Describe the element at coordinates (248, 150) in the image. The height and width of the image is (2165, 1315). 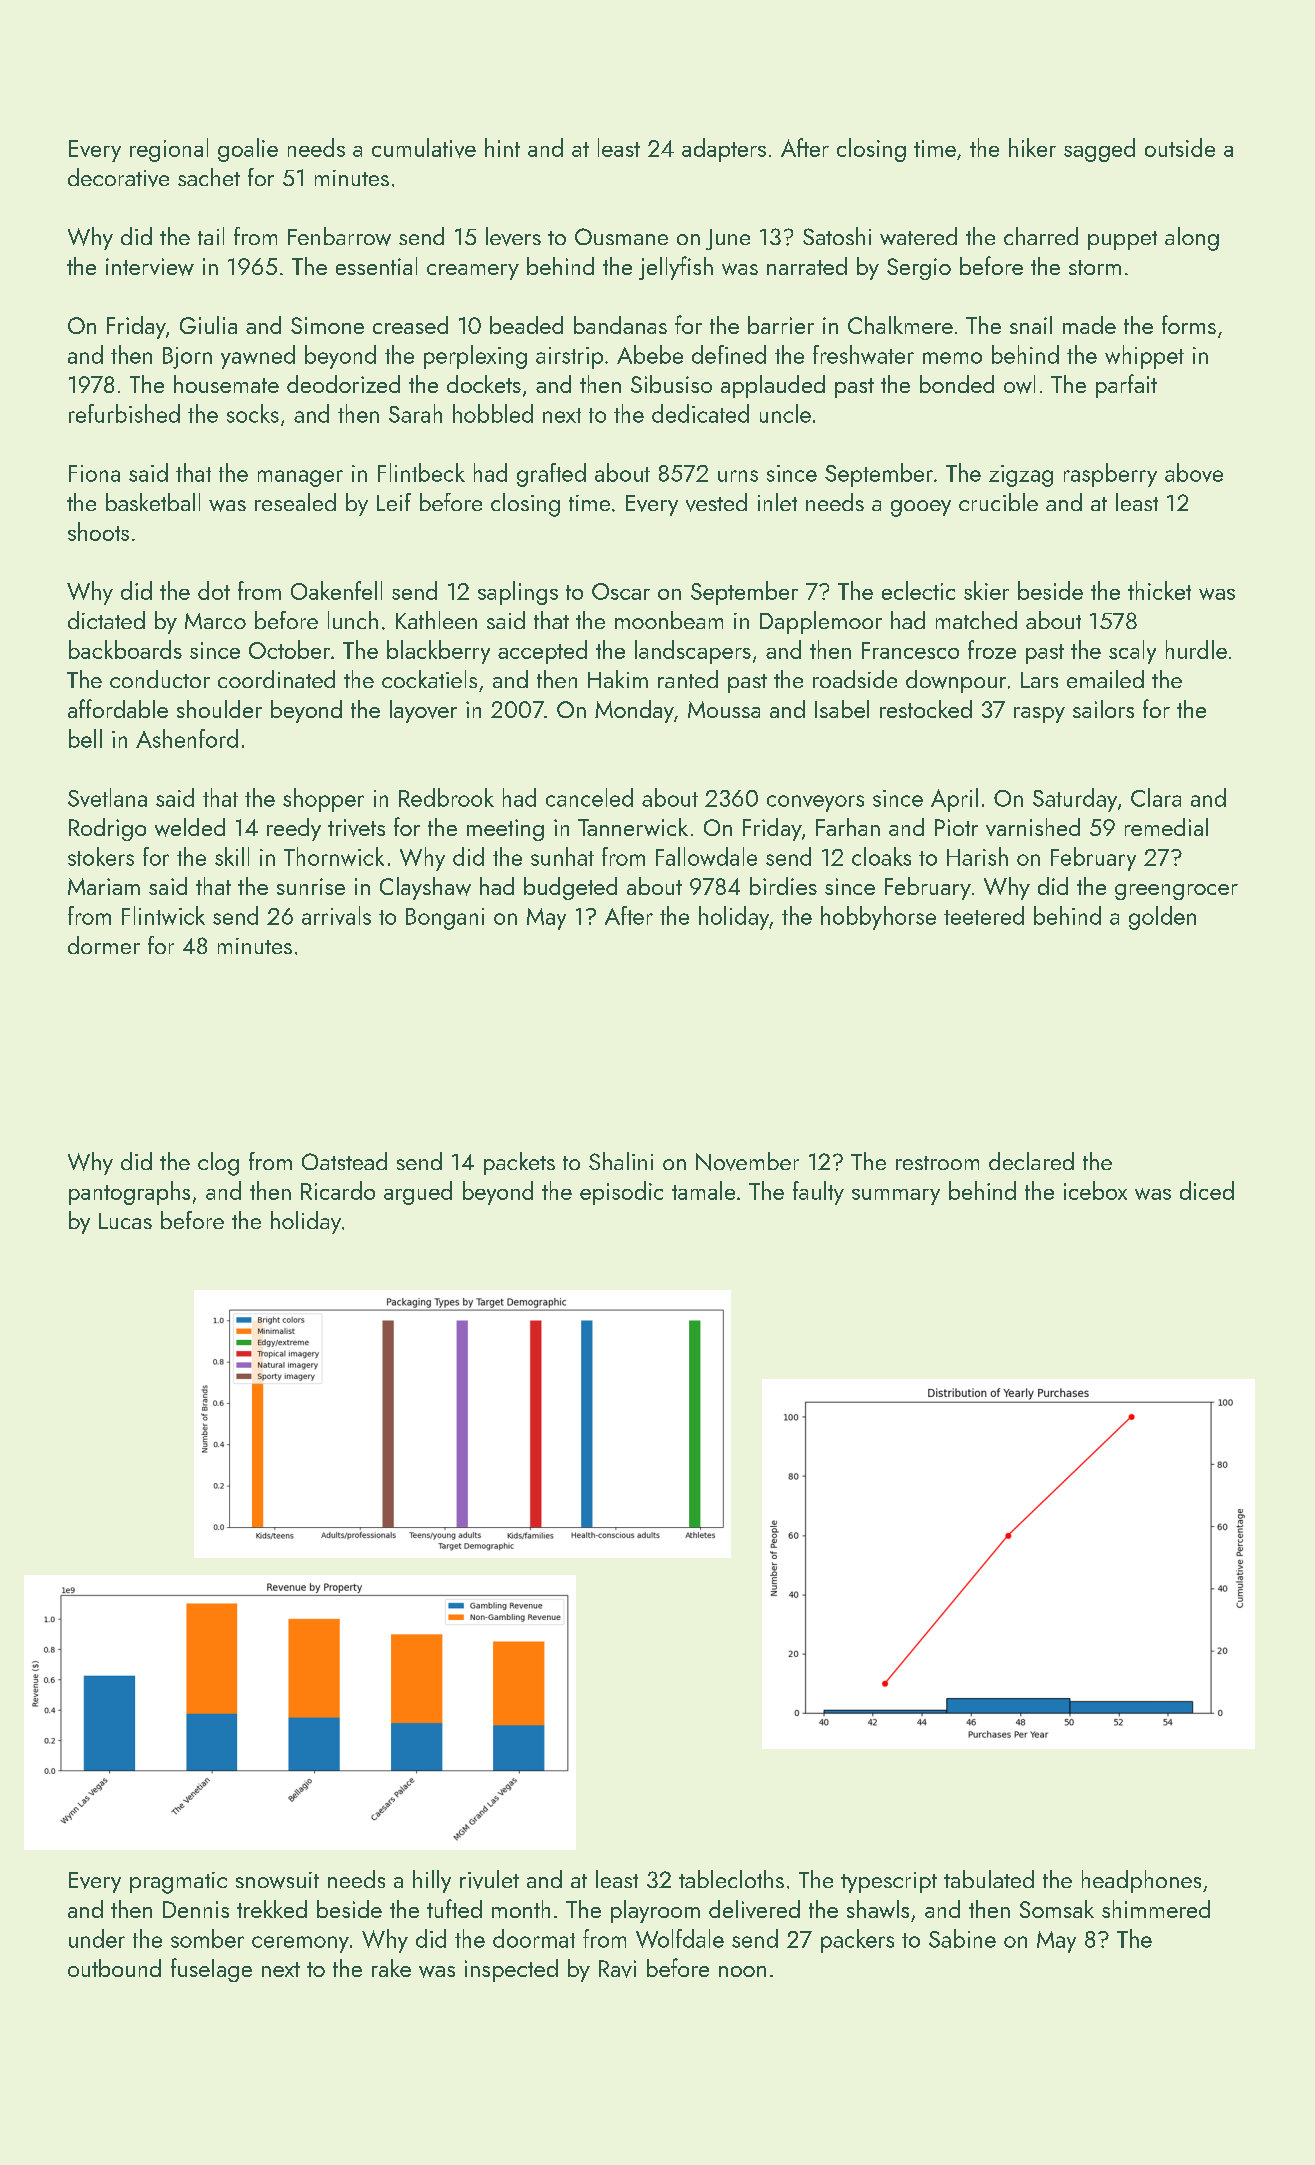
I see `goalie` at that location.
